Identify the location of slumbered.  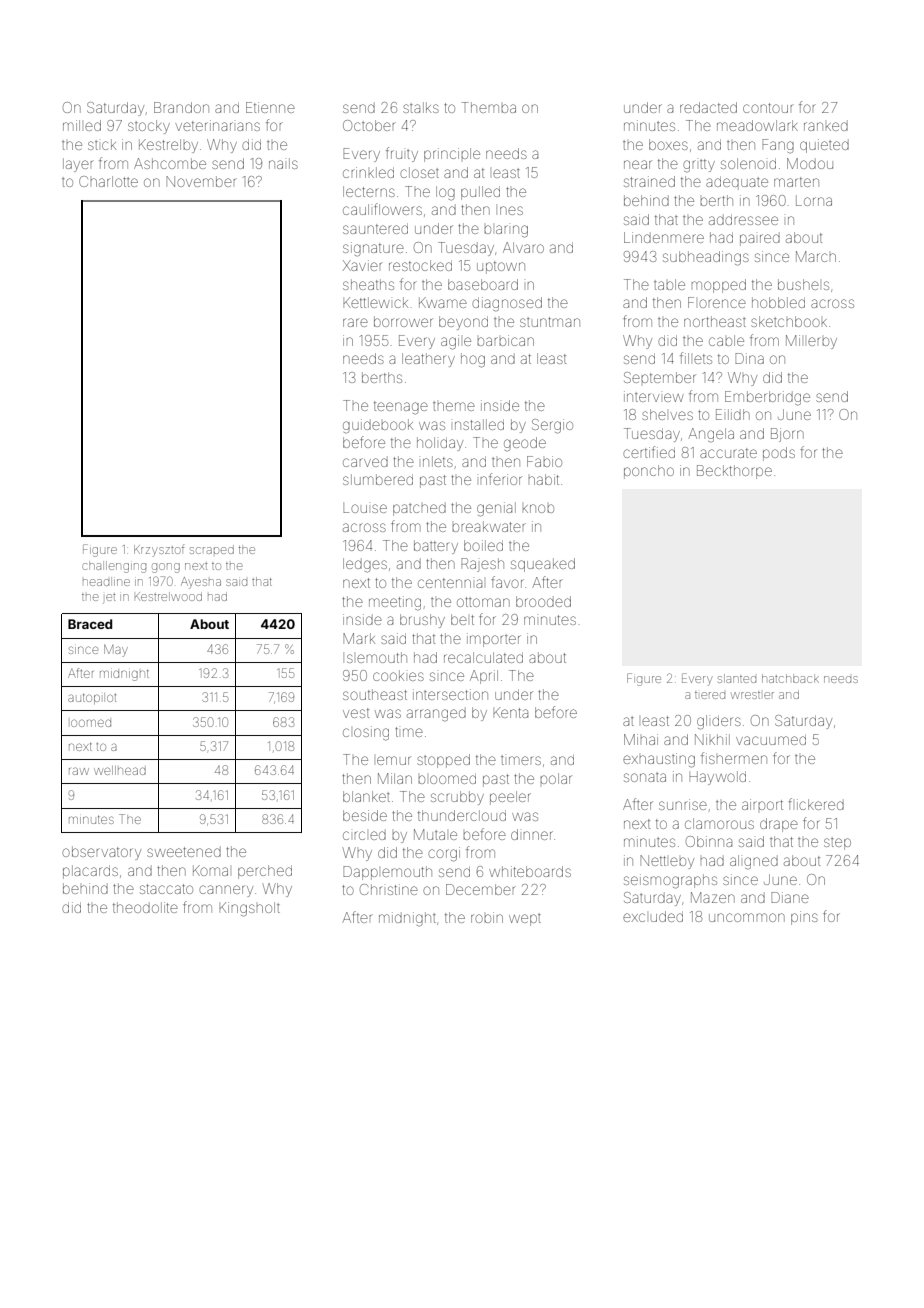
(378, 479).
